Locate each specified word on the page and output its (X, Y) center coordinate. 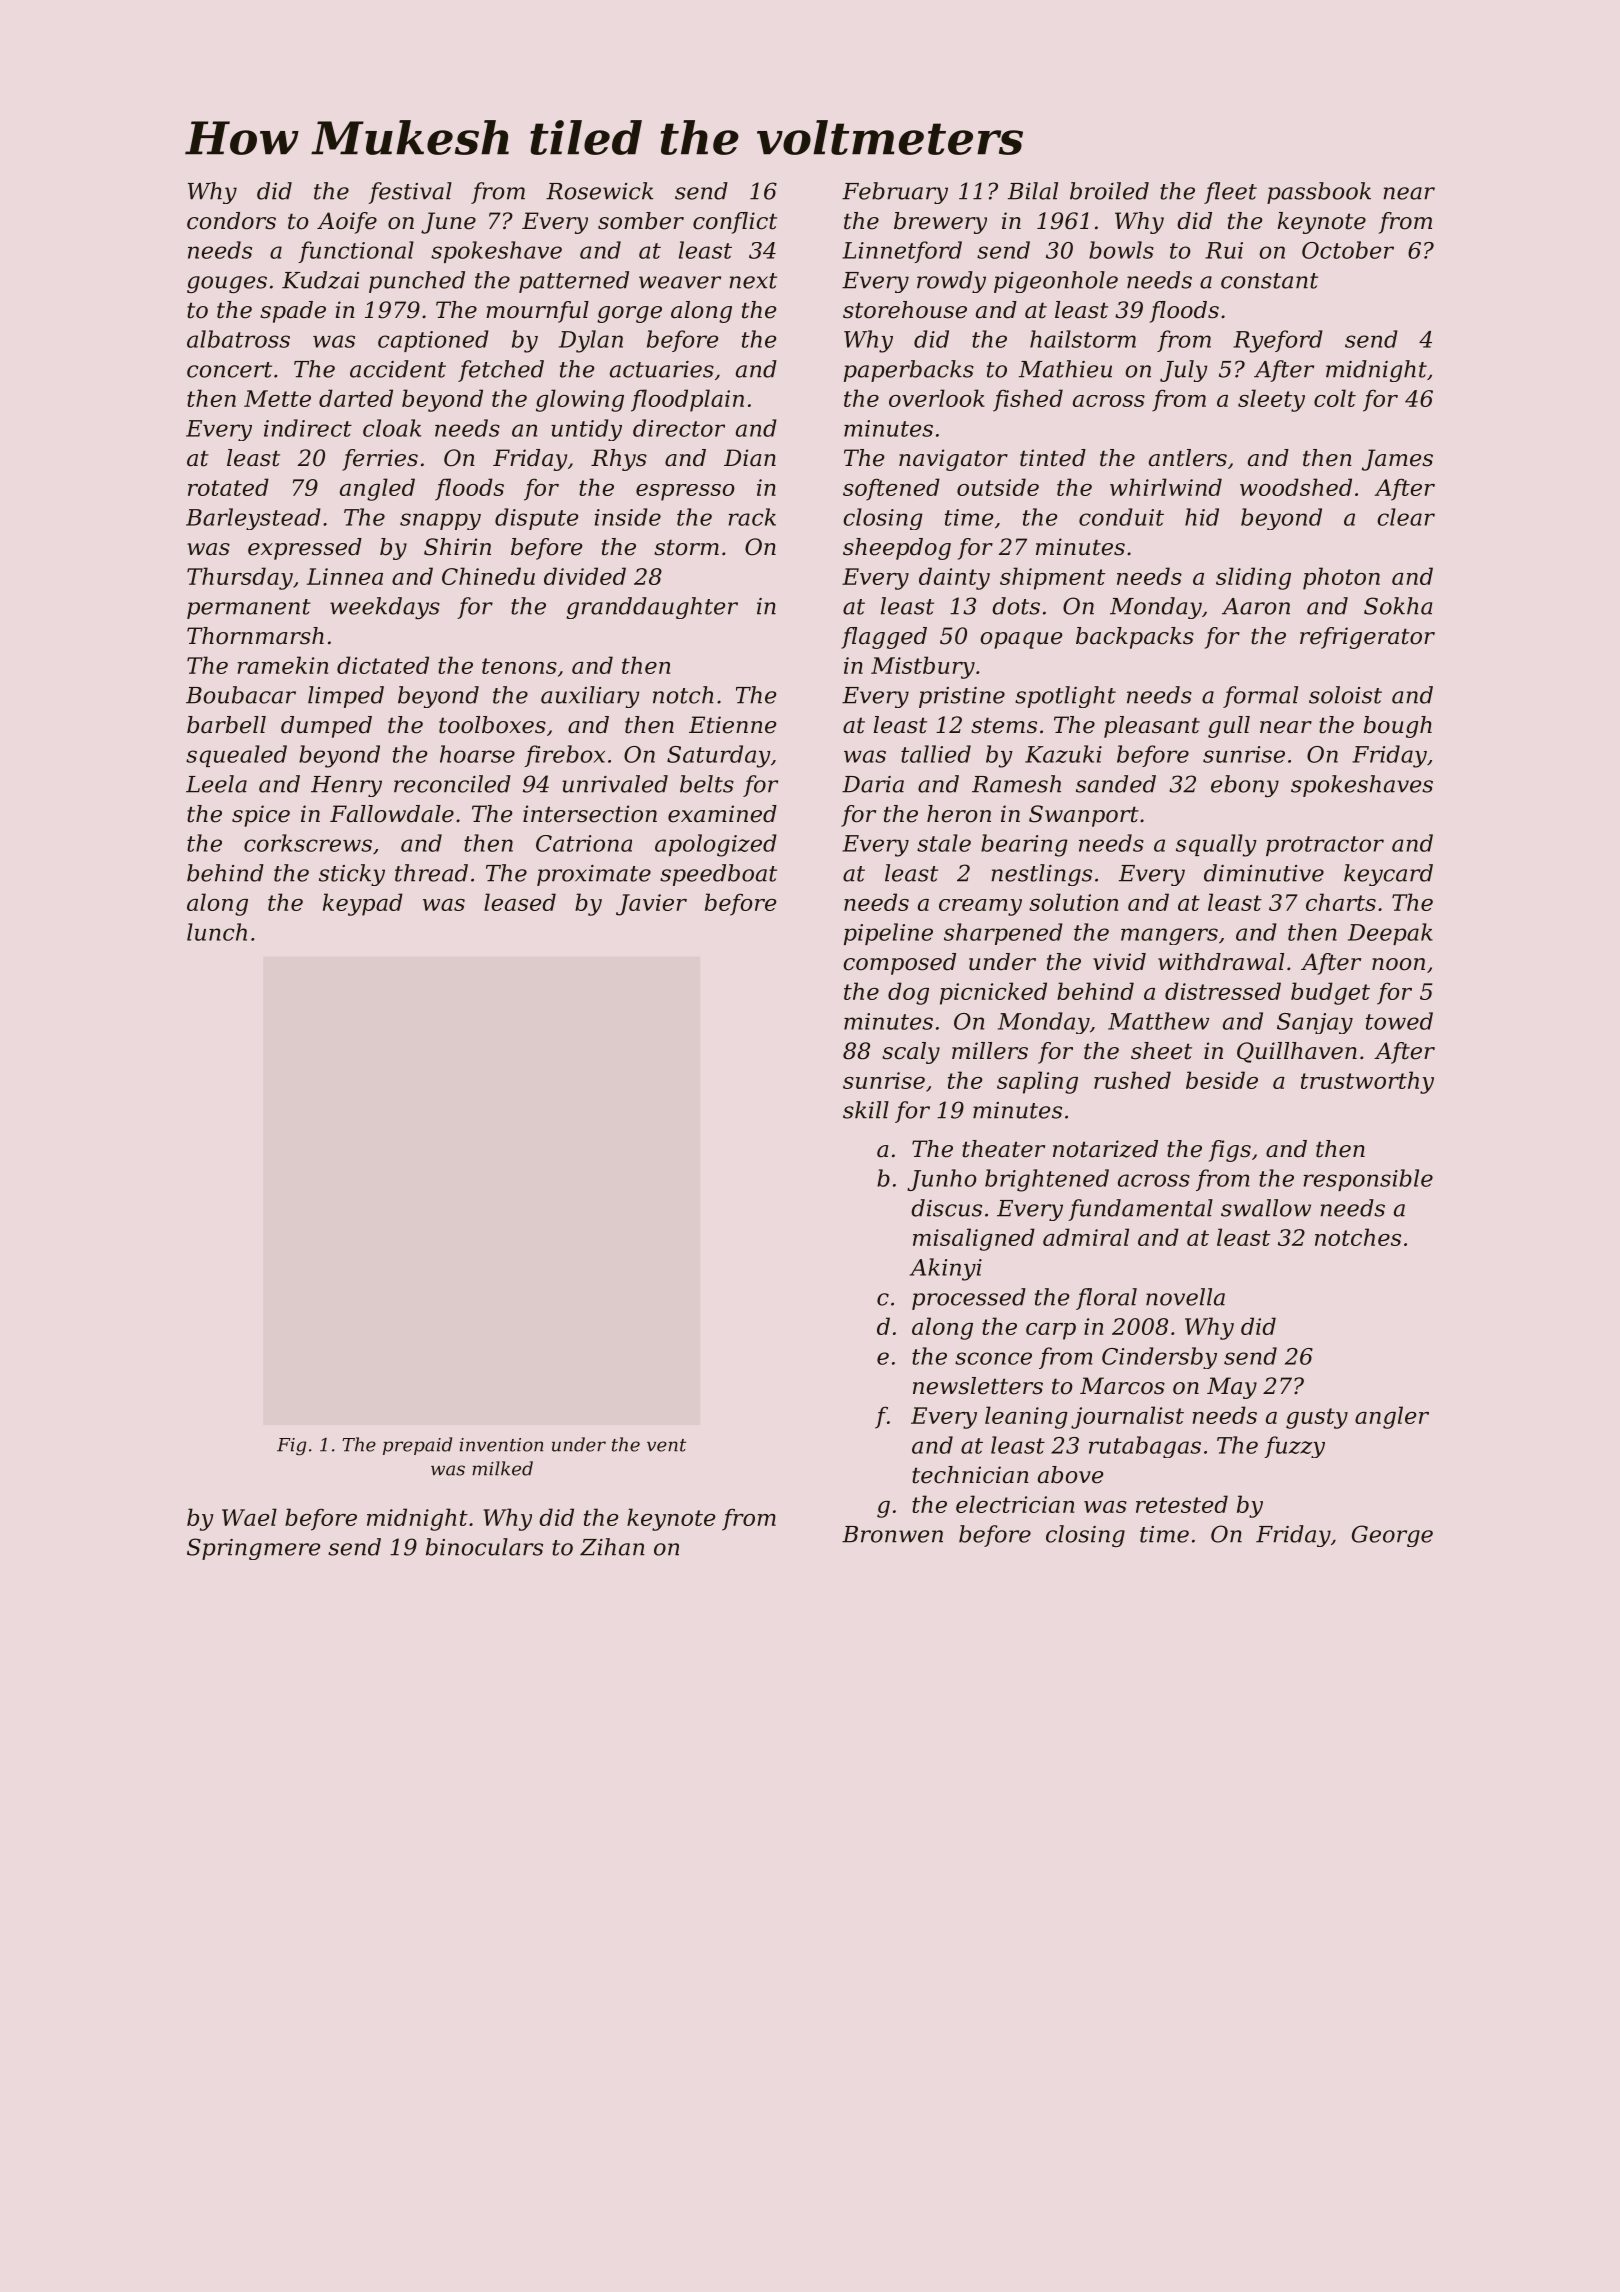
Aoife (347, 223)
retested (1182, 1504)
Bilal (1033, 191)
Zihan (612, 1547)
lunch (217, 932)
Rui (1224, 250)
